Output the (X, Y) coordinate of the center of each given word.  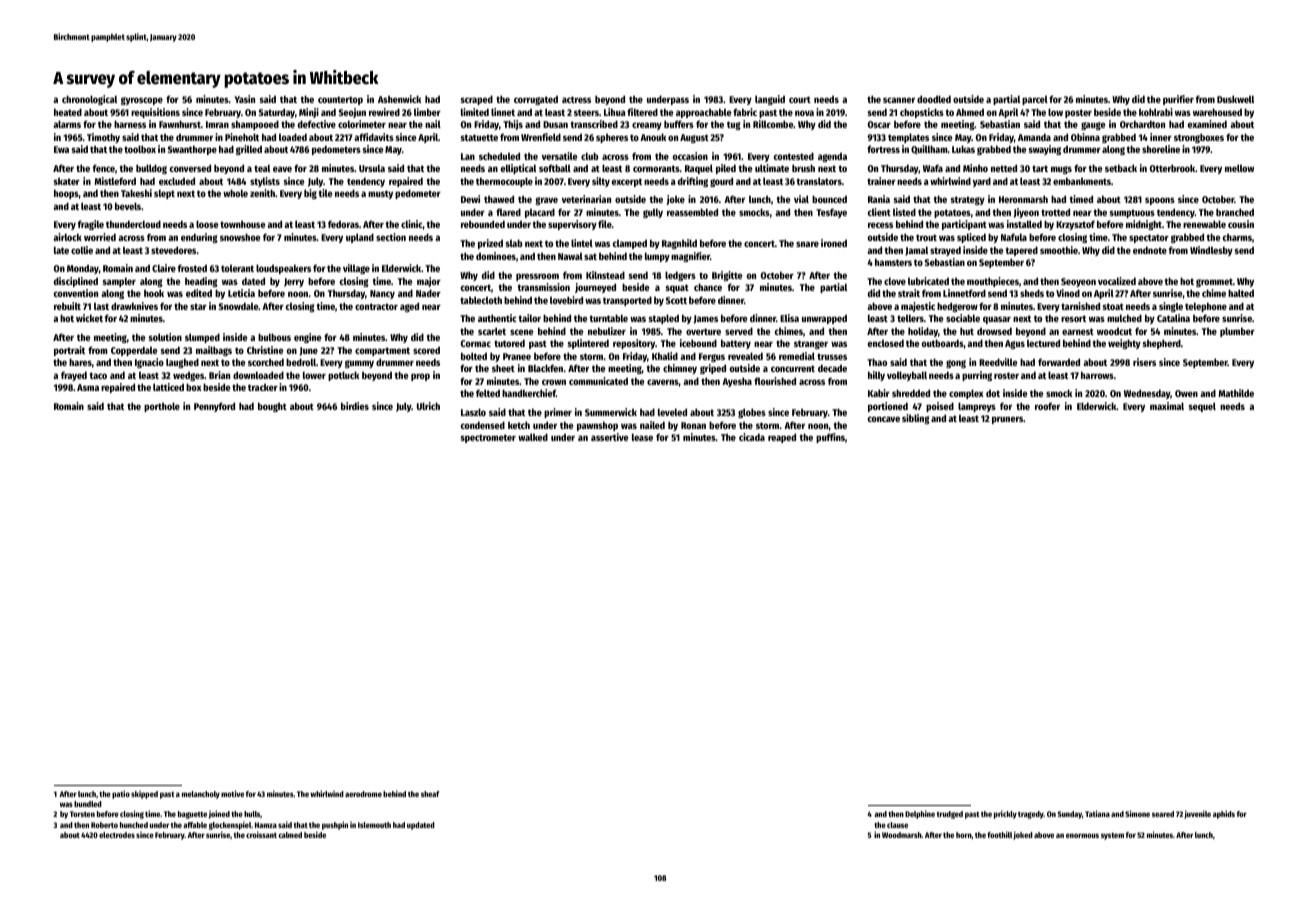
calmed (290, 835)
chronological (89, 100)
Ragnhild (679, 244)
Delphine (920, 814)
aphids (1224, 814)
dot (993, 393)
